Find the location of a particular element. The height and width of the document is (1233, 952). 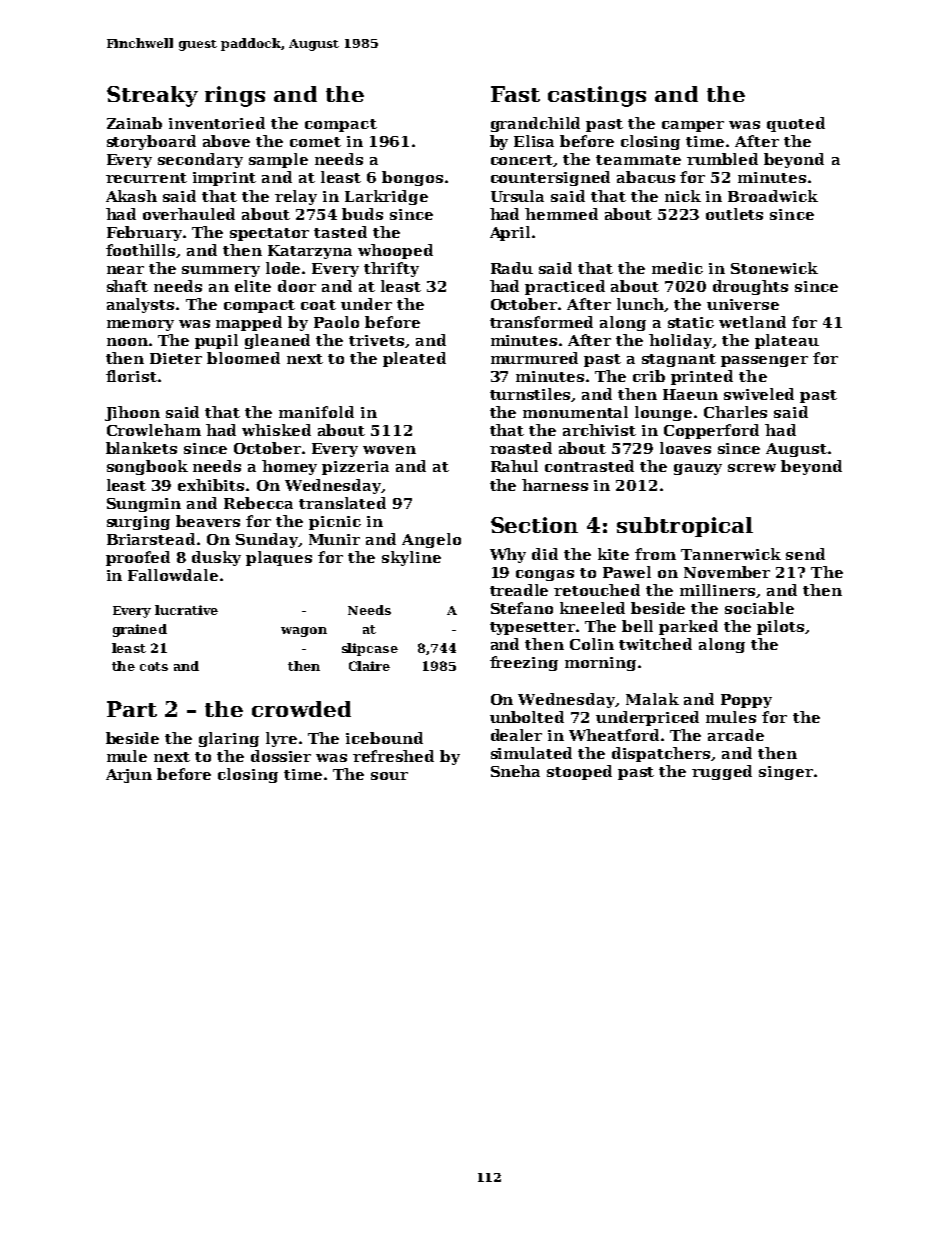

rings is located at coordinates (235, 96).
